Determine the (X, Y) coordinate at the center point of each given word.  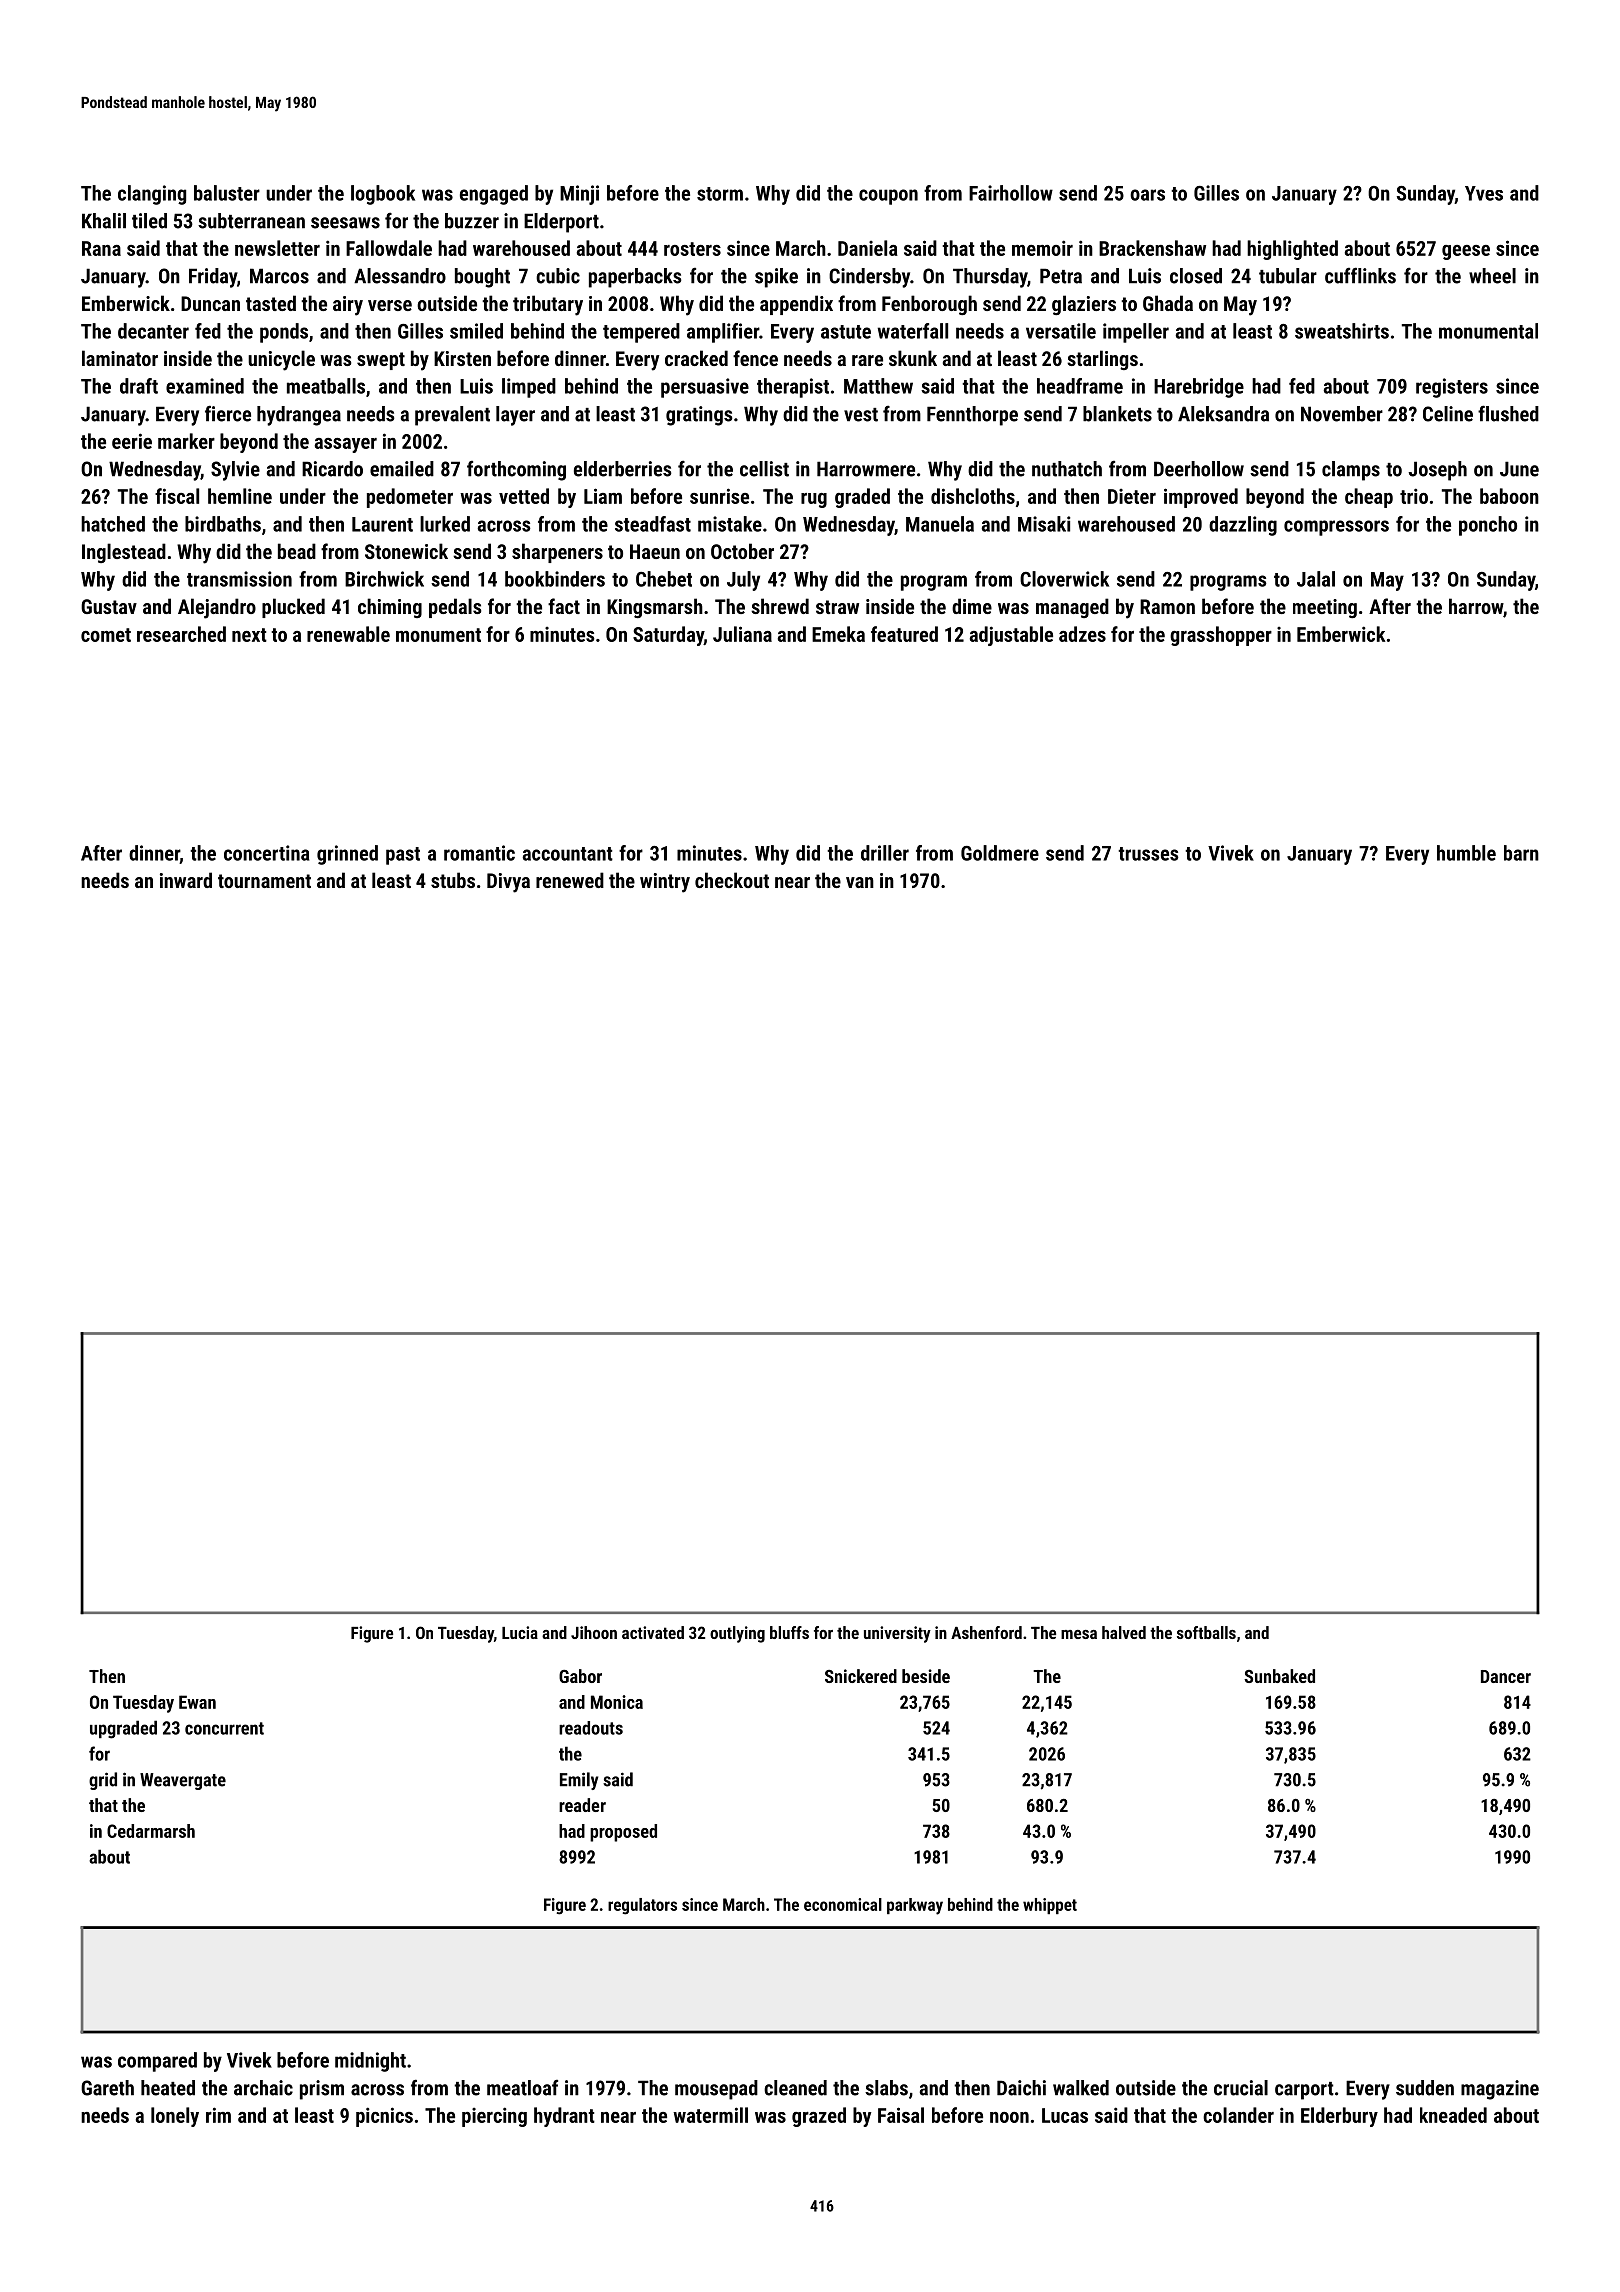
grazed (819, 2117)
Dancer (1506, 1676)
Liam (603, 496)
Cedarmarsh (151, 1831)
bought (482, 278)
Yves (1484, 193)
